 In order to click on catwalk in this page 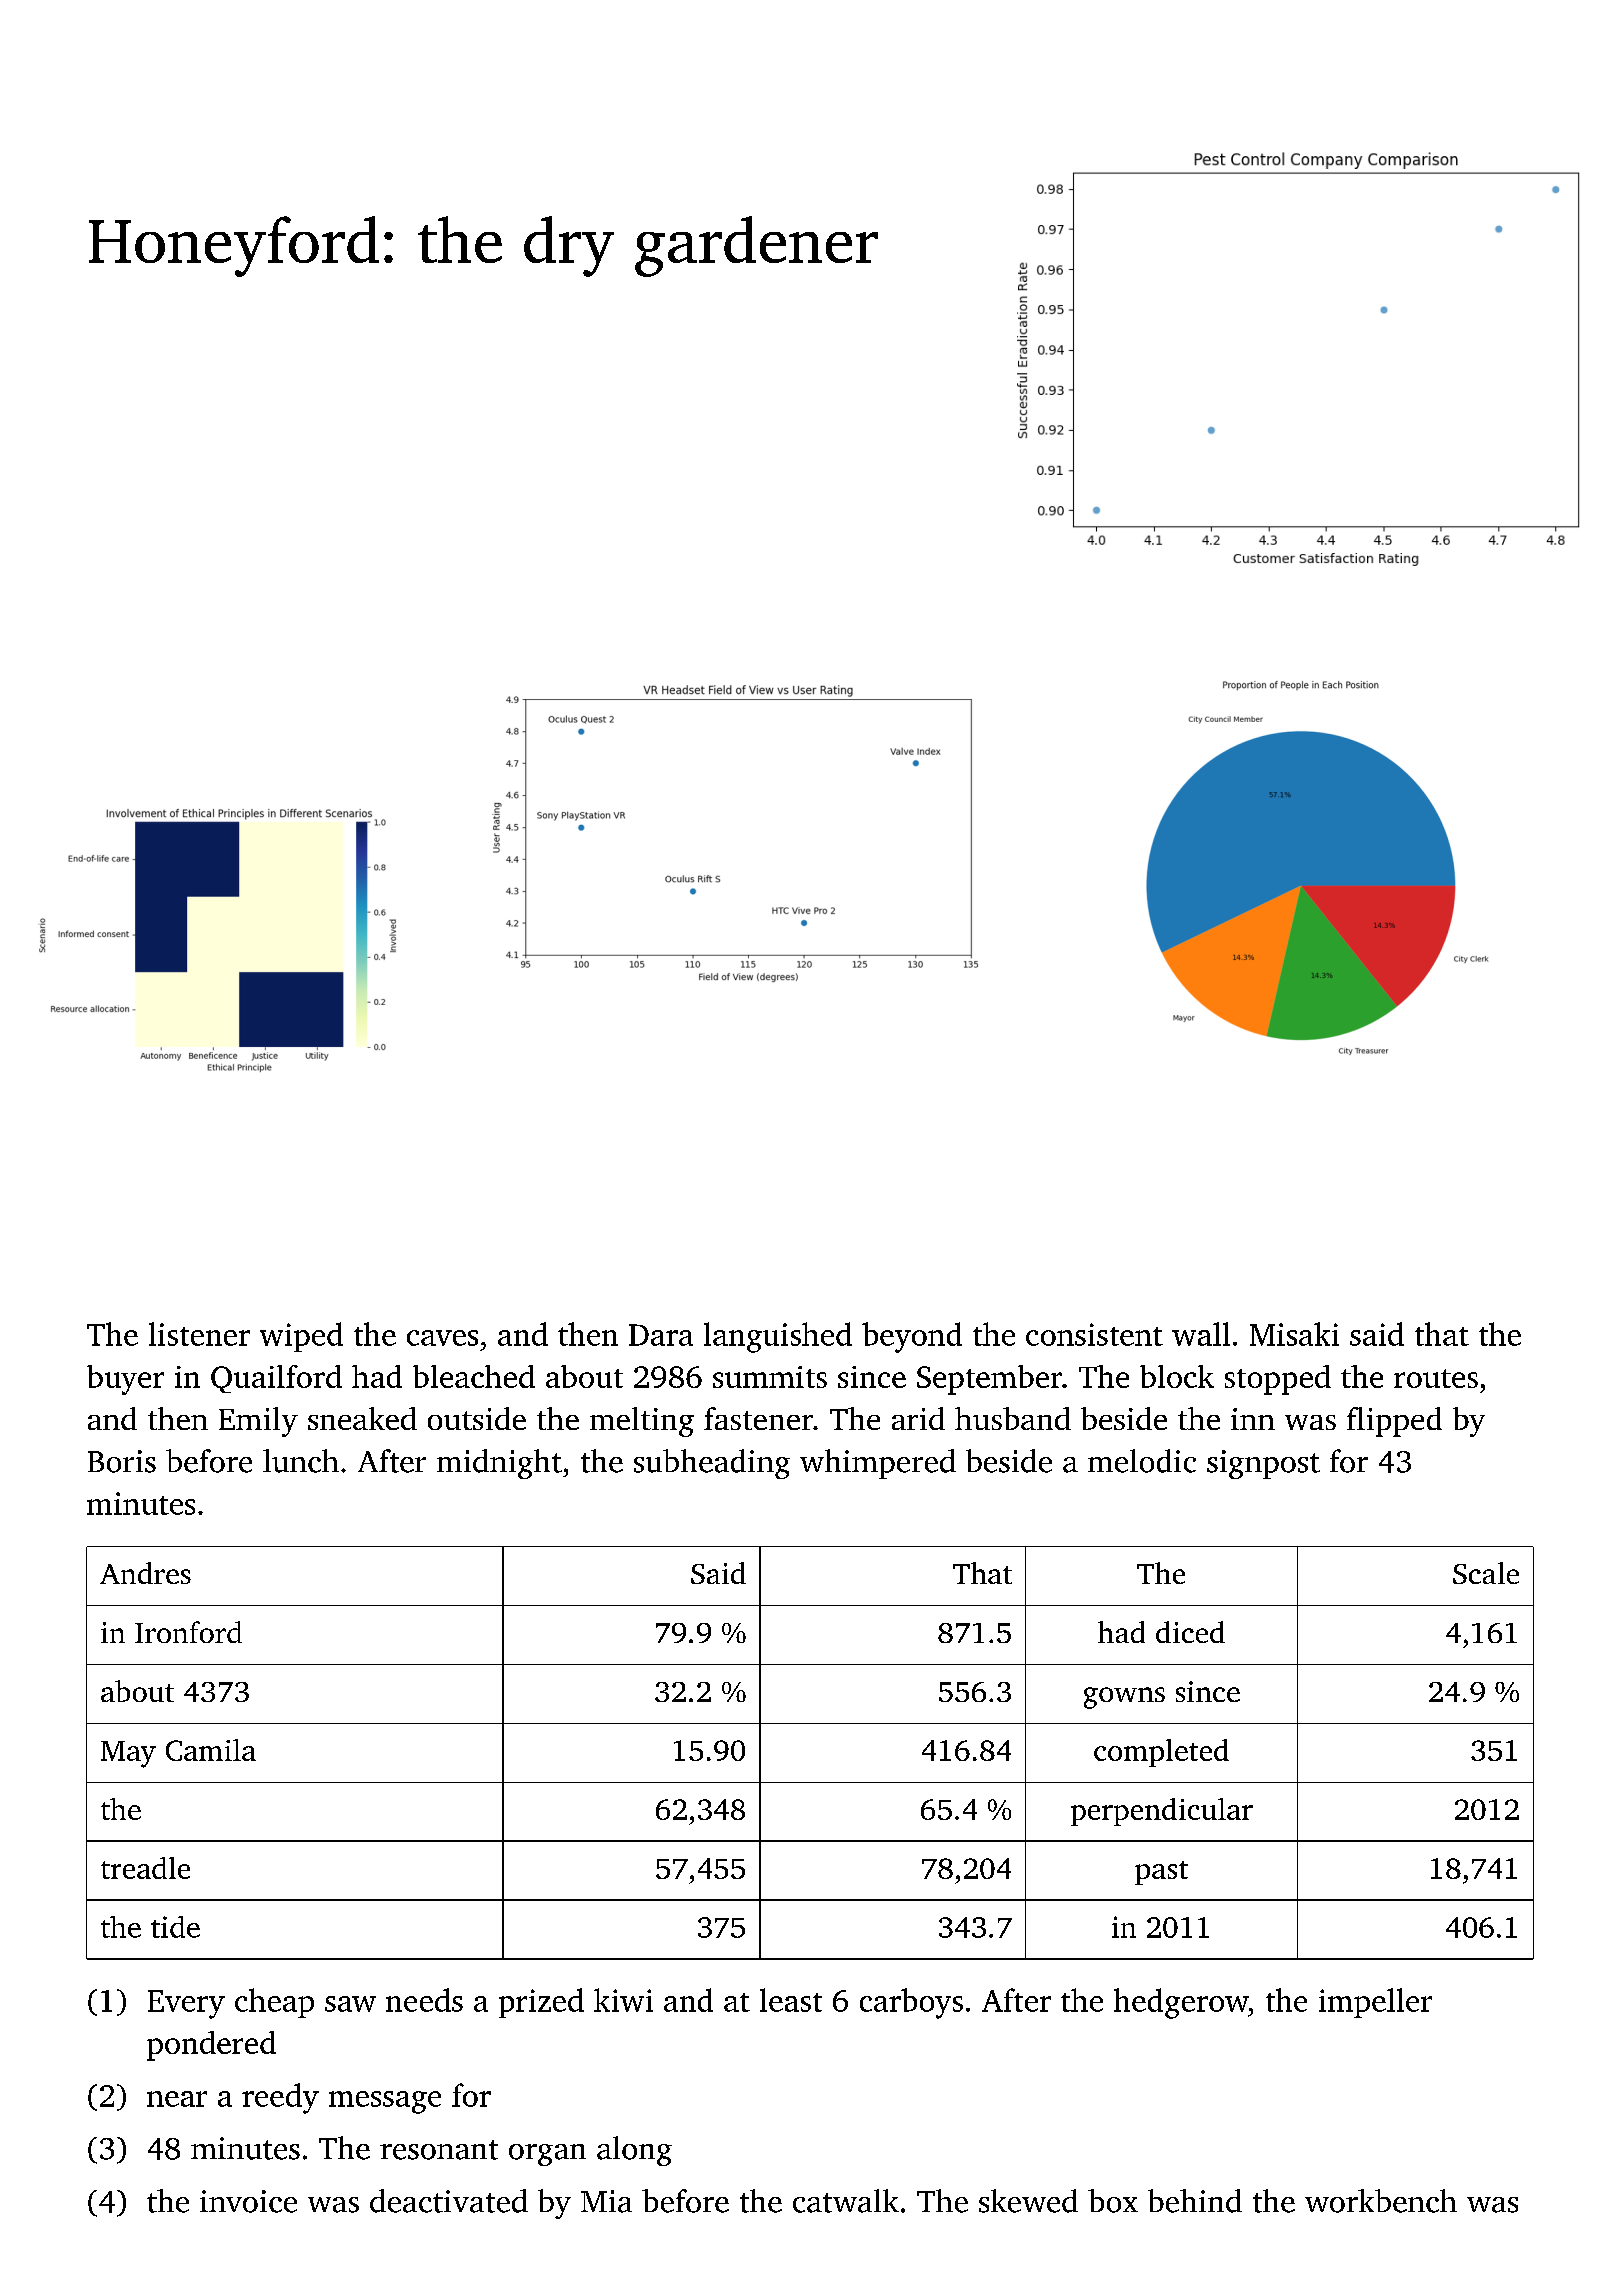, I will do `click(846, 2201)`.
